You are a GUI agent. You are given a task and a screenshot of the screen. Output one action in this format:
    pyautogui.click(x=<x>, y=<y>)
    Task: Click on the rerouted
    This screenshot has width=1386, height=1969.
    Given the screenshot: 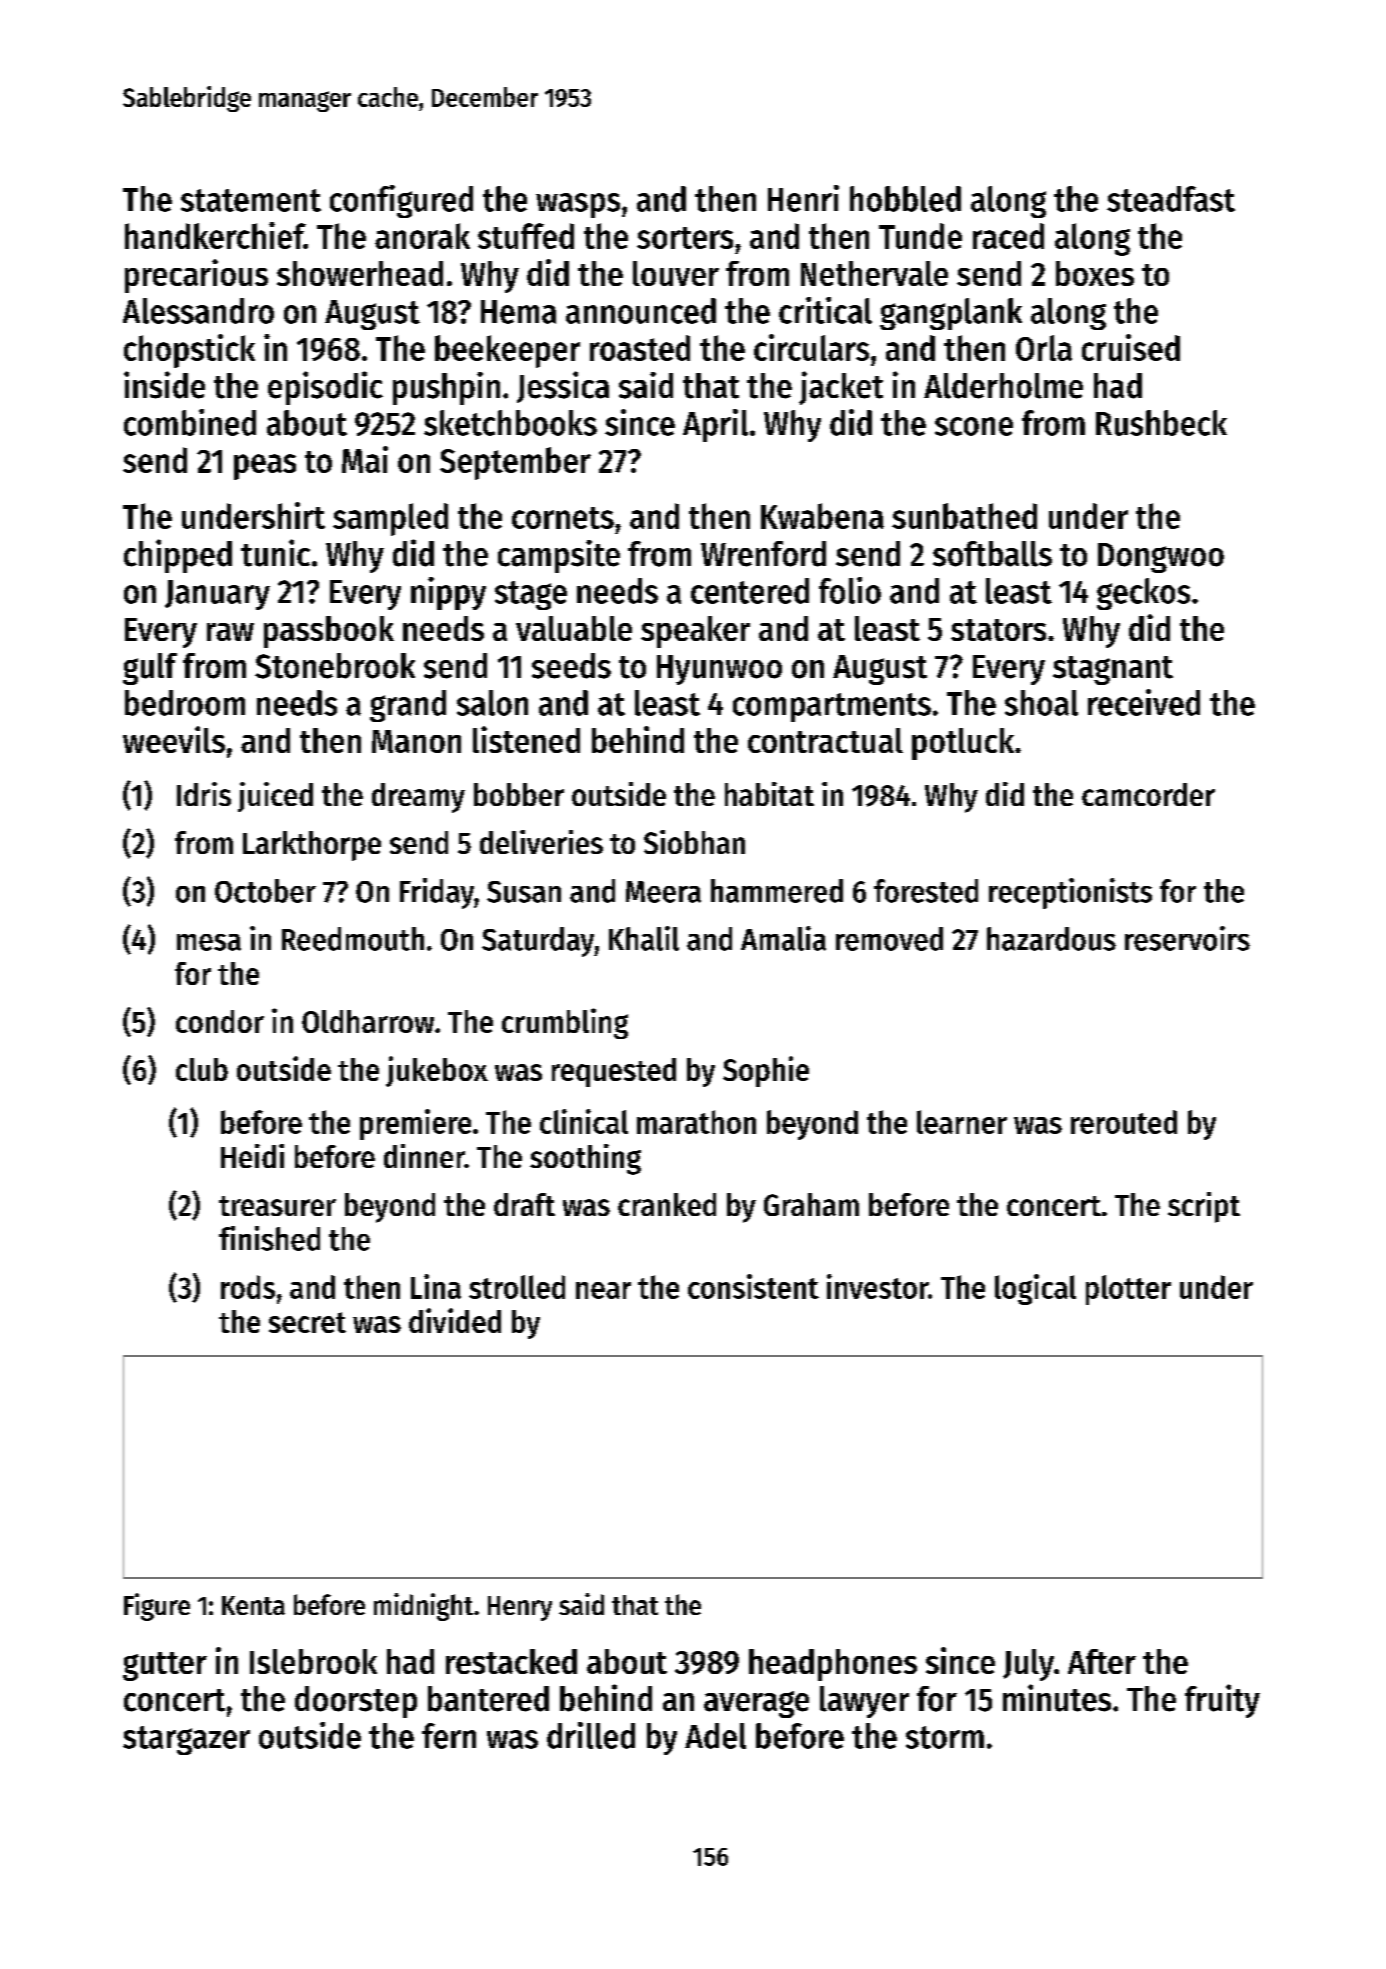 What is the action you would take?
    pyautogui.click(x=1124, y=1122)
